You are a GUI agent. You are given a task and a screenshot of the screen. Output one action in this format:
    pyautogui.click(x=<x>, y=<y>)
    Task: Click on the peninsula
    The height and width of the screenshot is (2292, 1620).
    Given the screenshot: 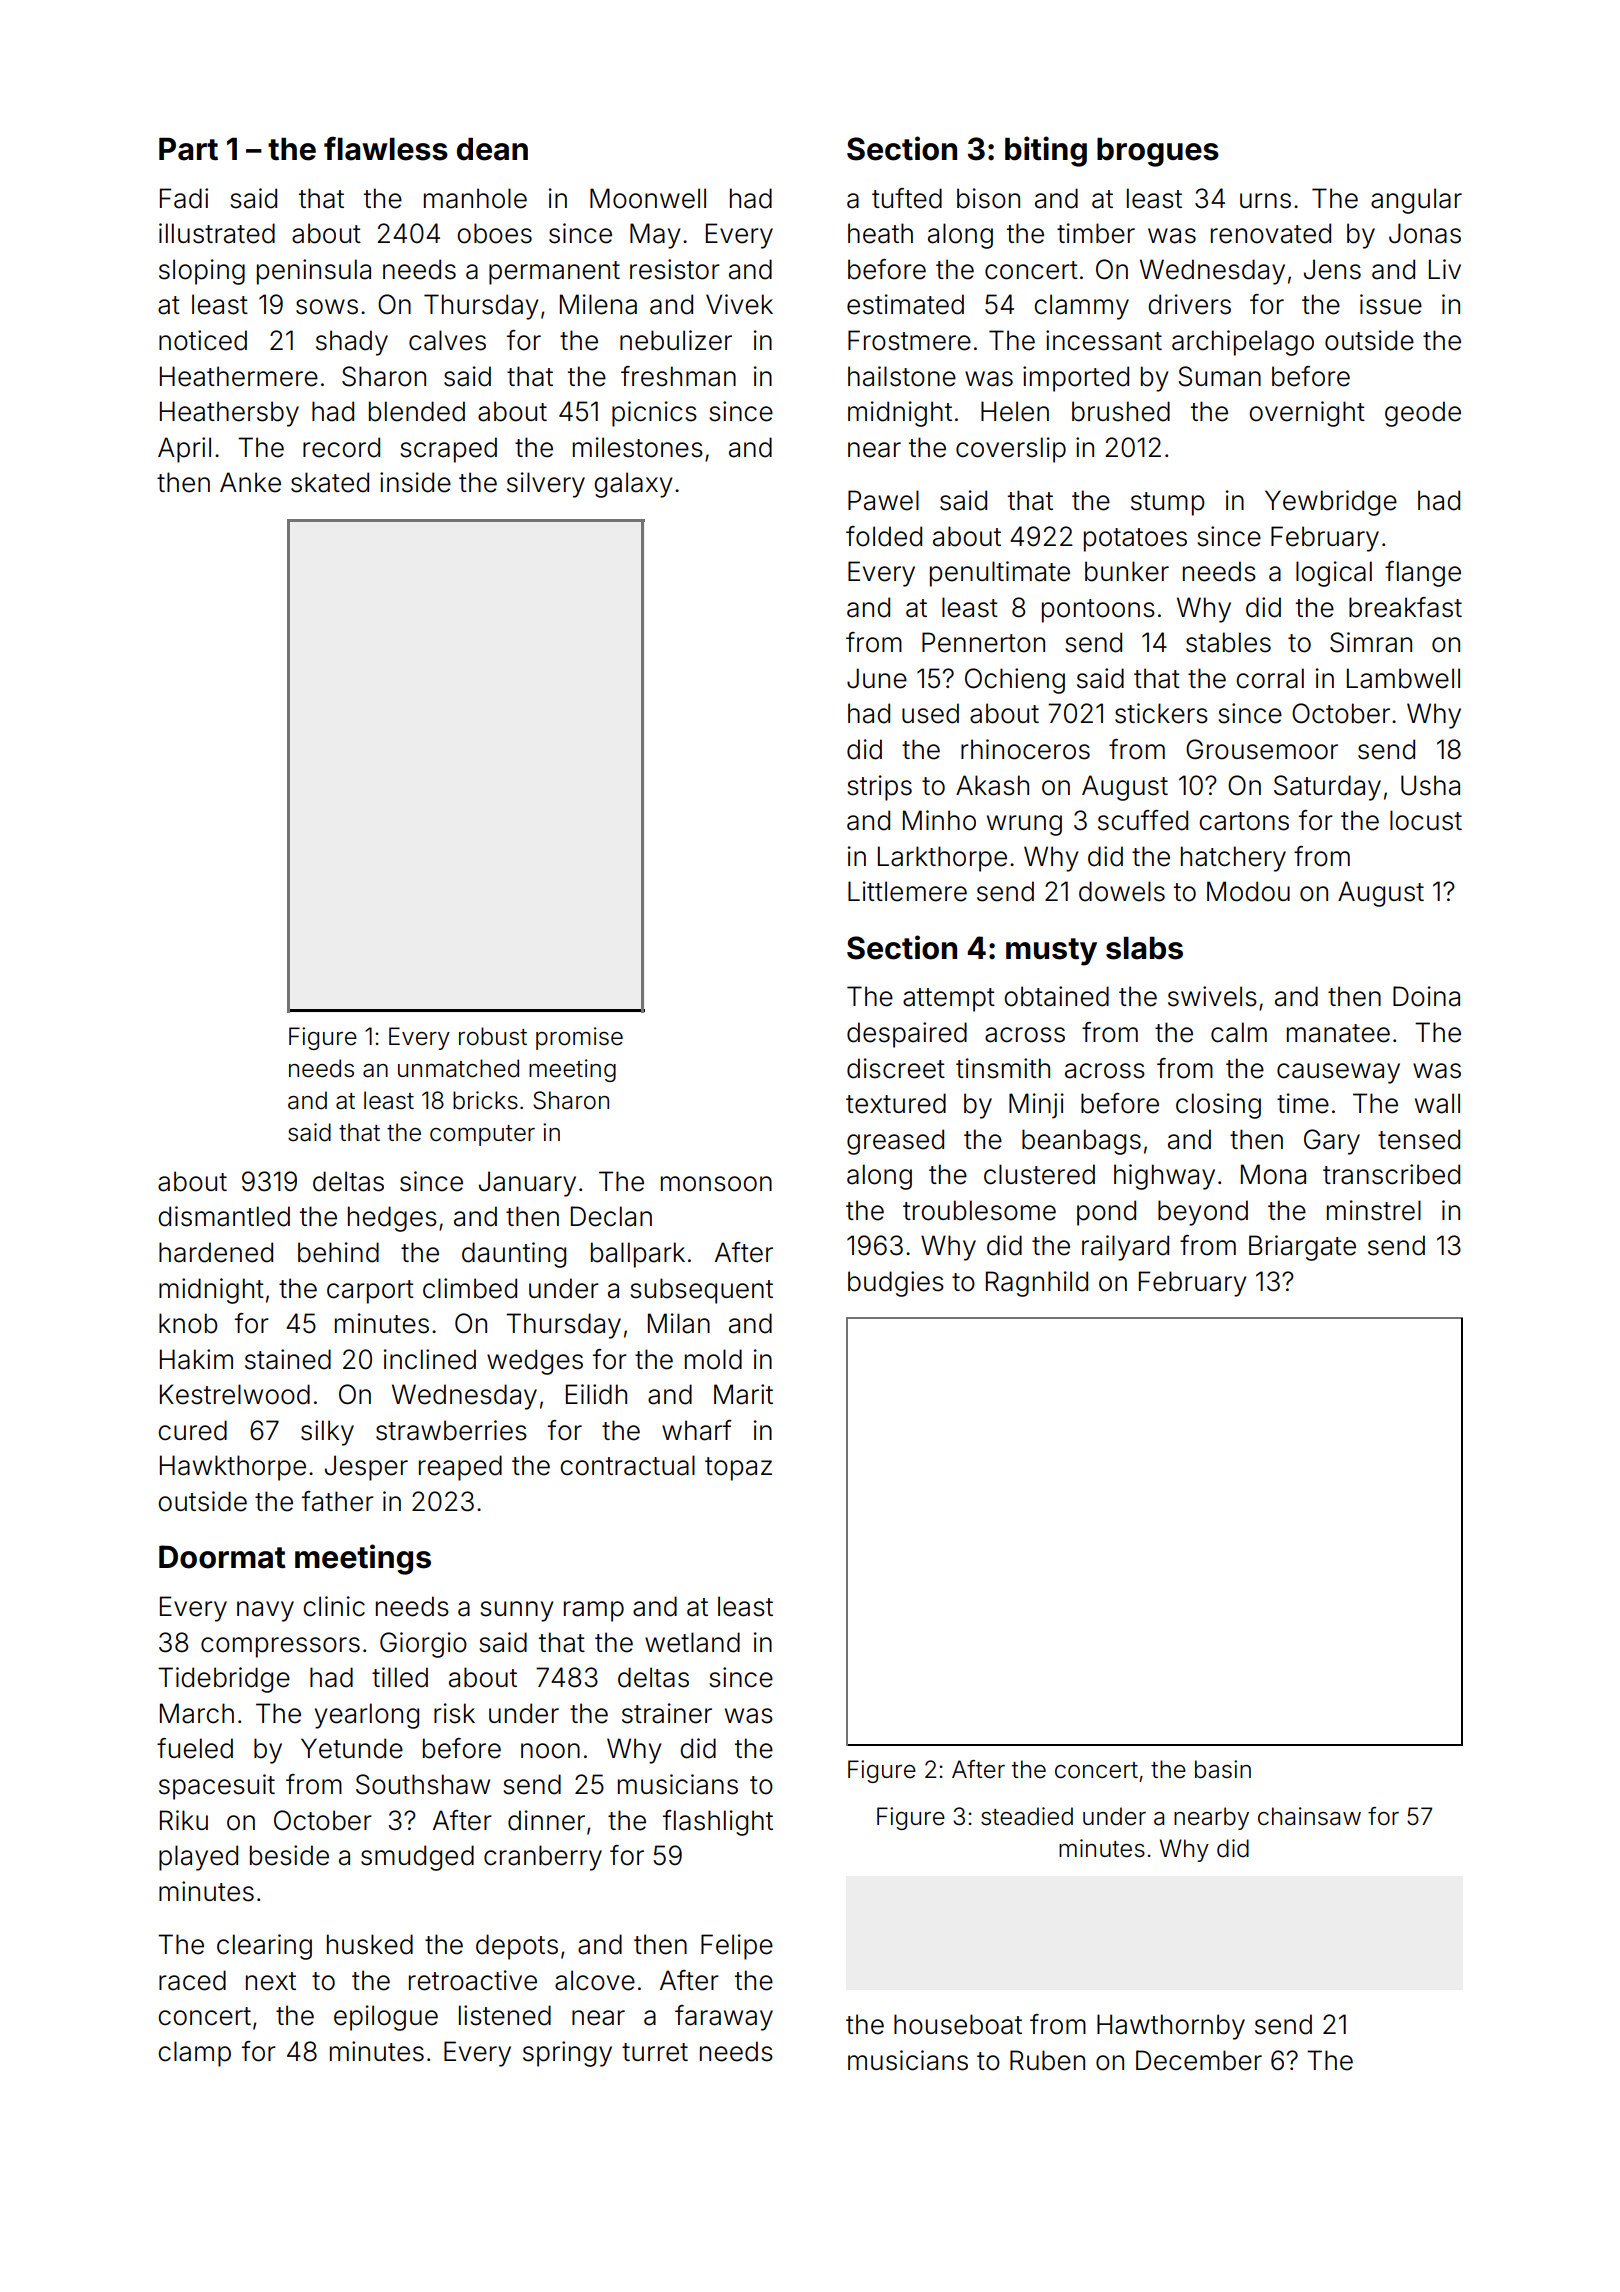 What is the action you would take?
    pyautogui.click(x=314, y=272)
